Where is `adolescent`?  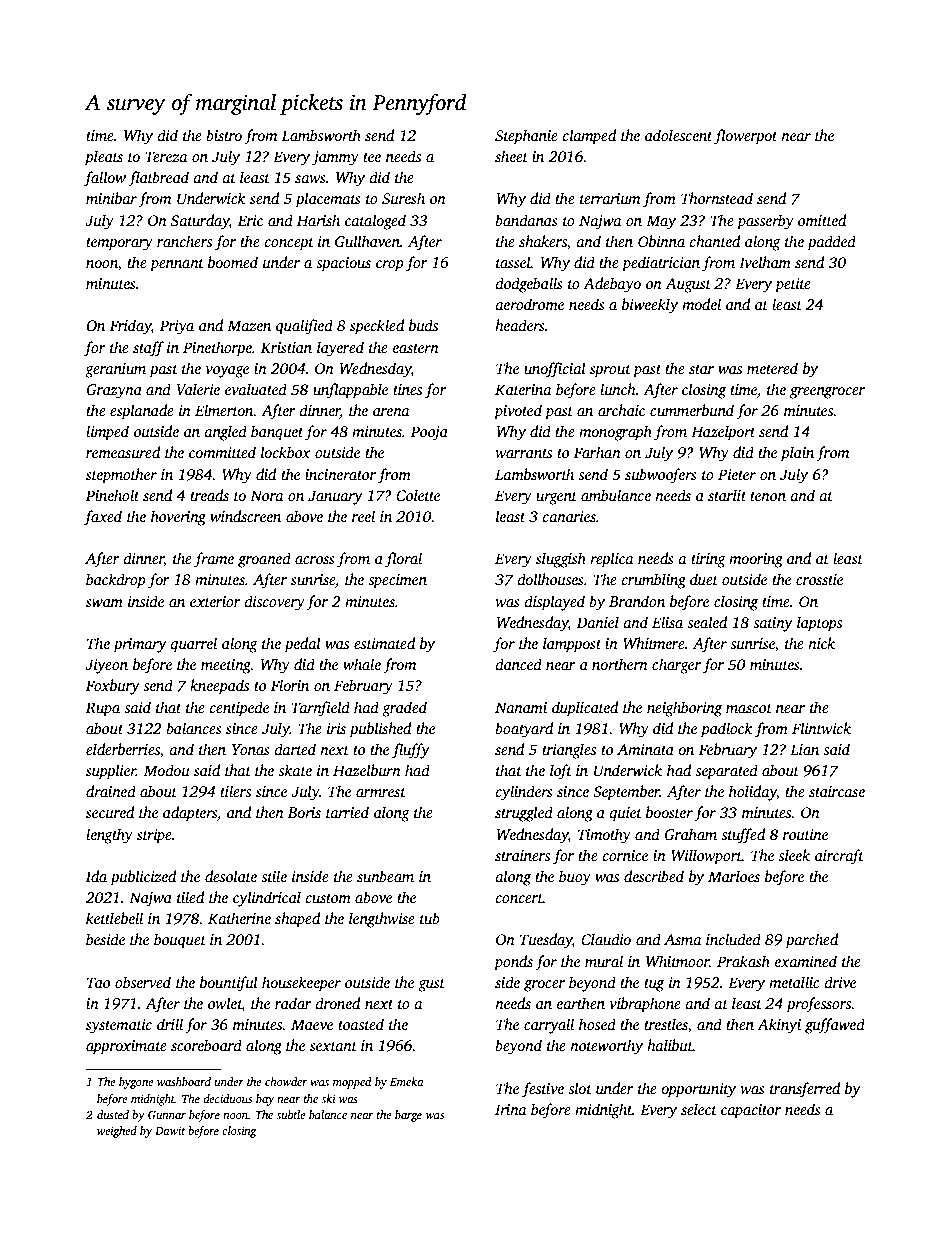 adolescent is located at coordinates (678, 135).
